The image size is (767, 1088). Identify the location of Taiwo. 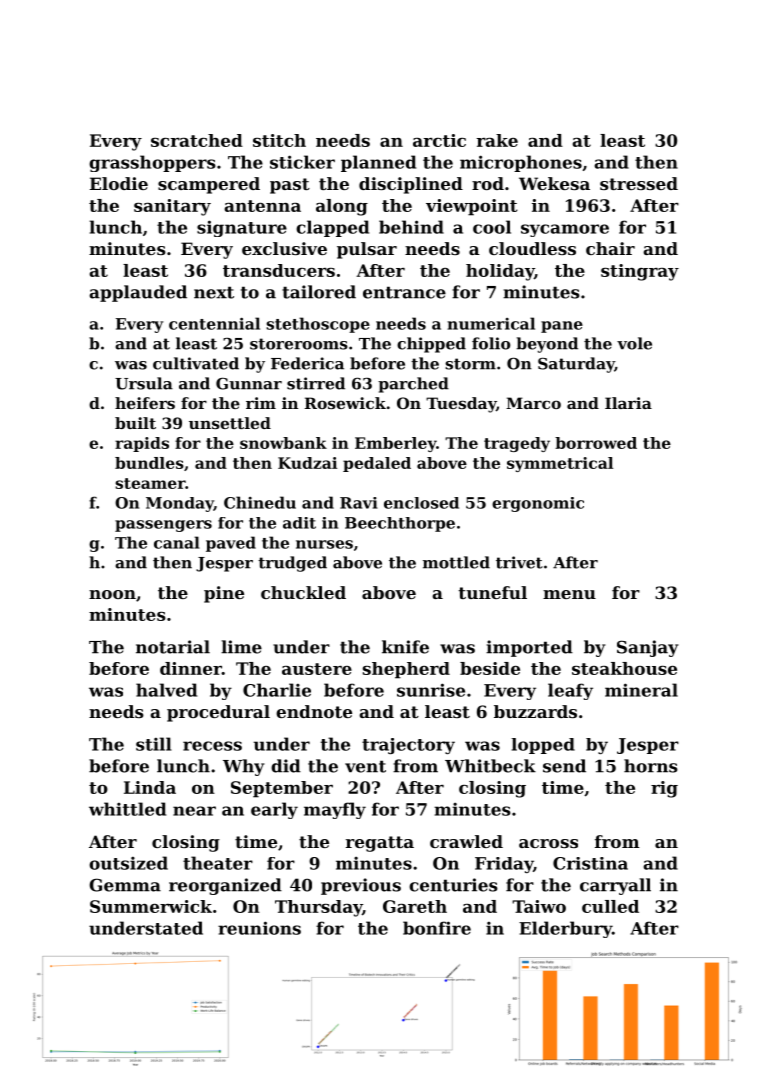
(539, 906).
